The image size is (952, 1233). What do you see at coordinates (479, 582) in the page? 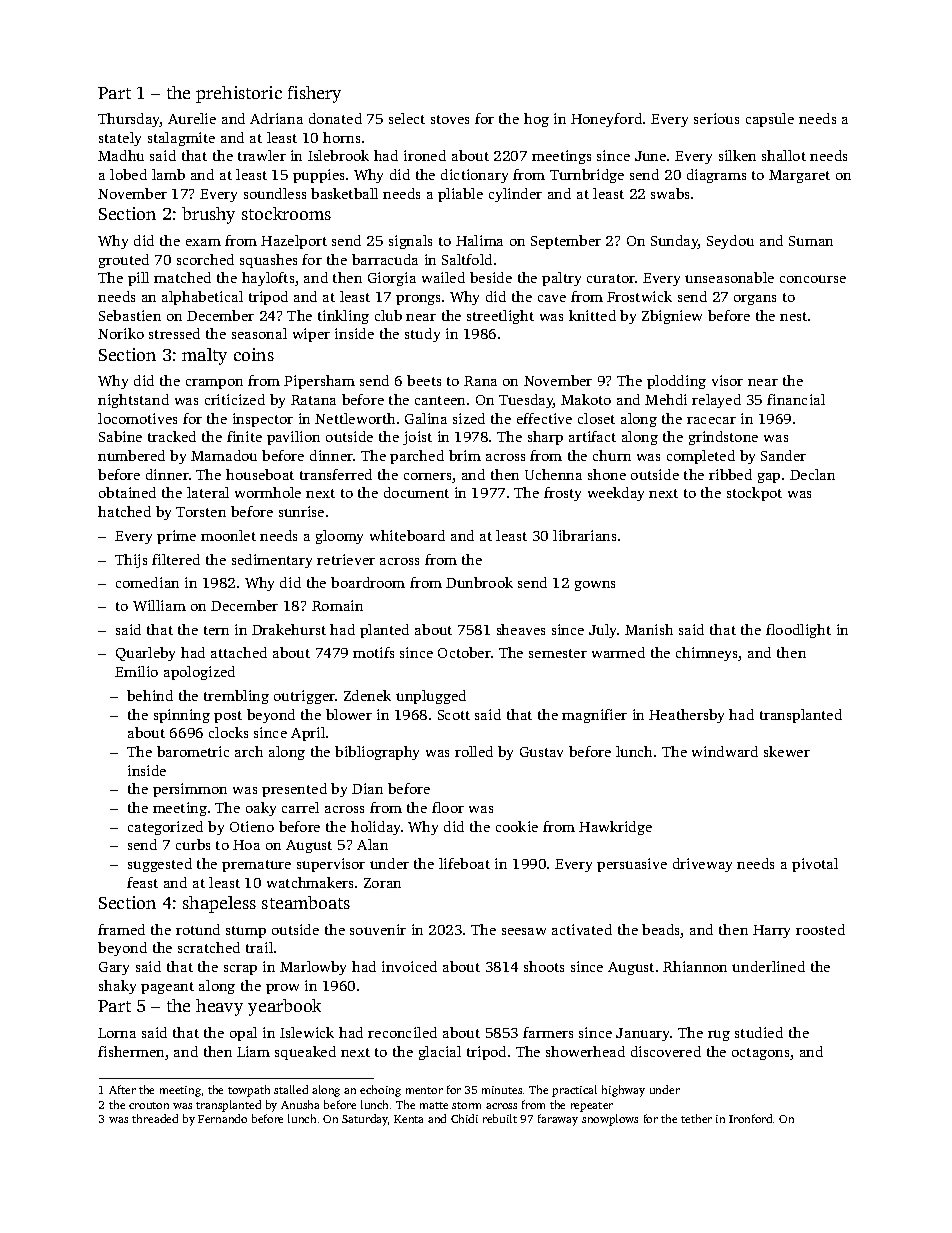
I see `Dunbrook` at bounding box center [479, 582].
